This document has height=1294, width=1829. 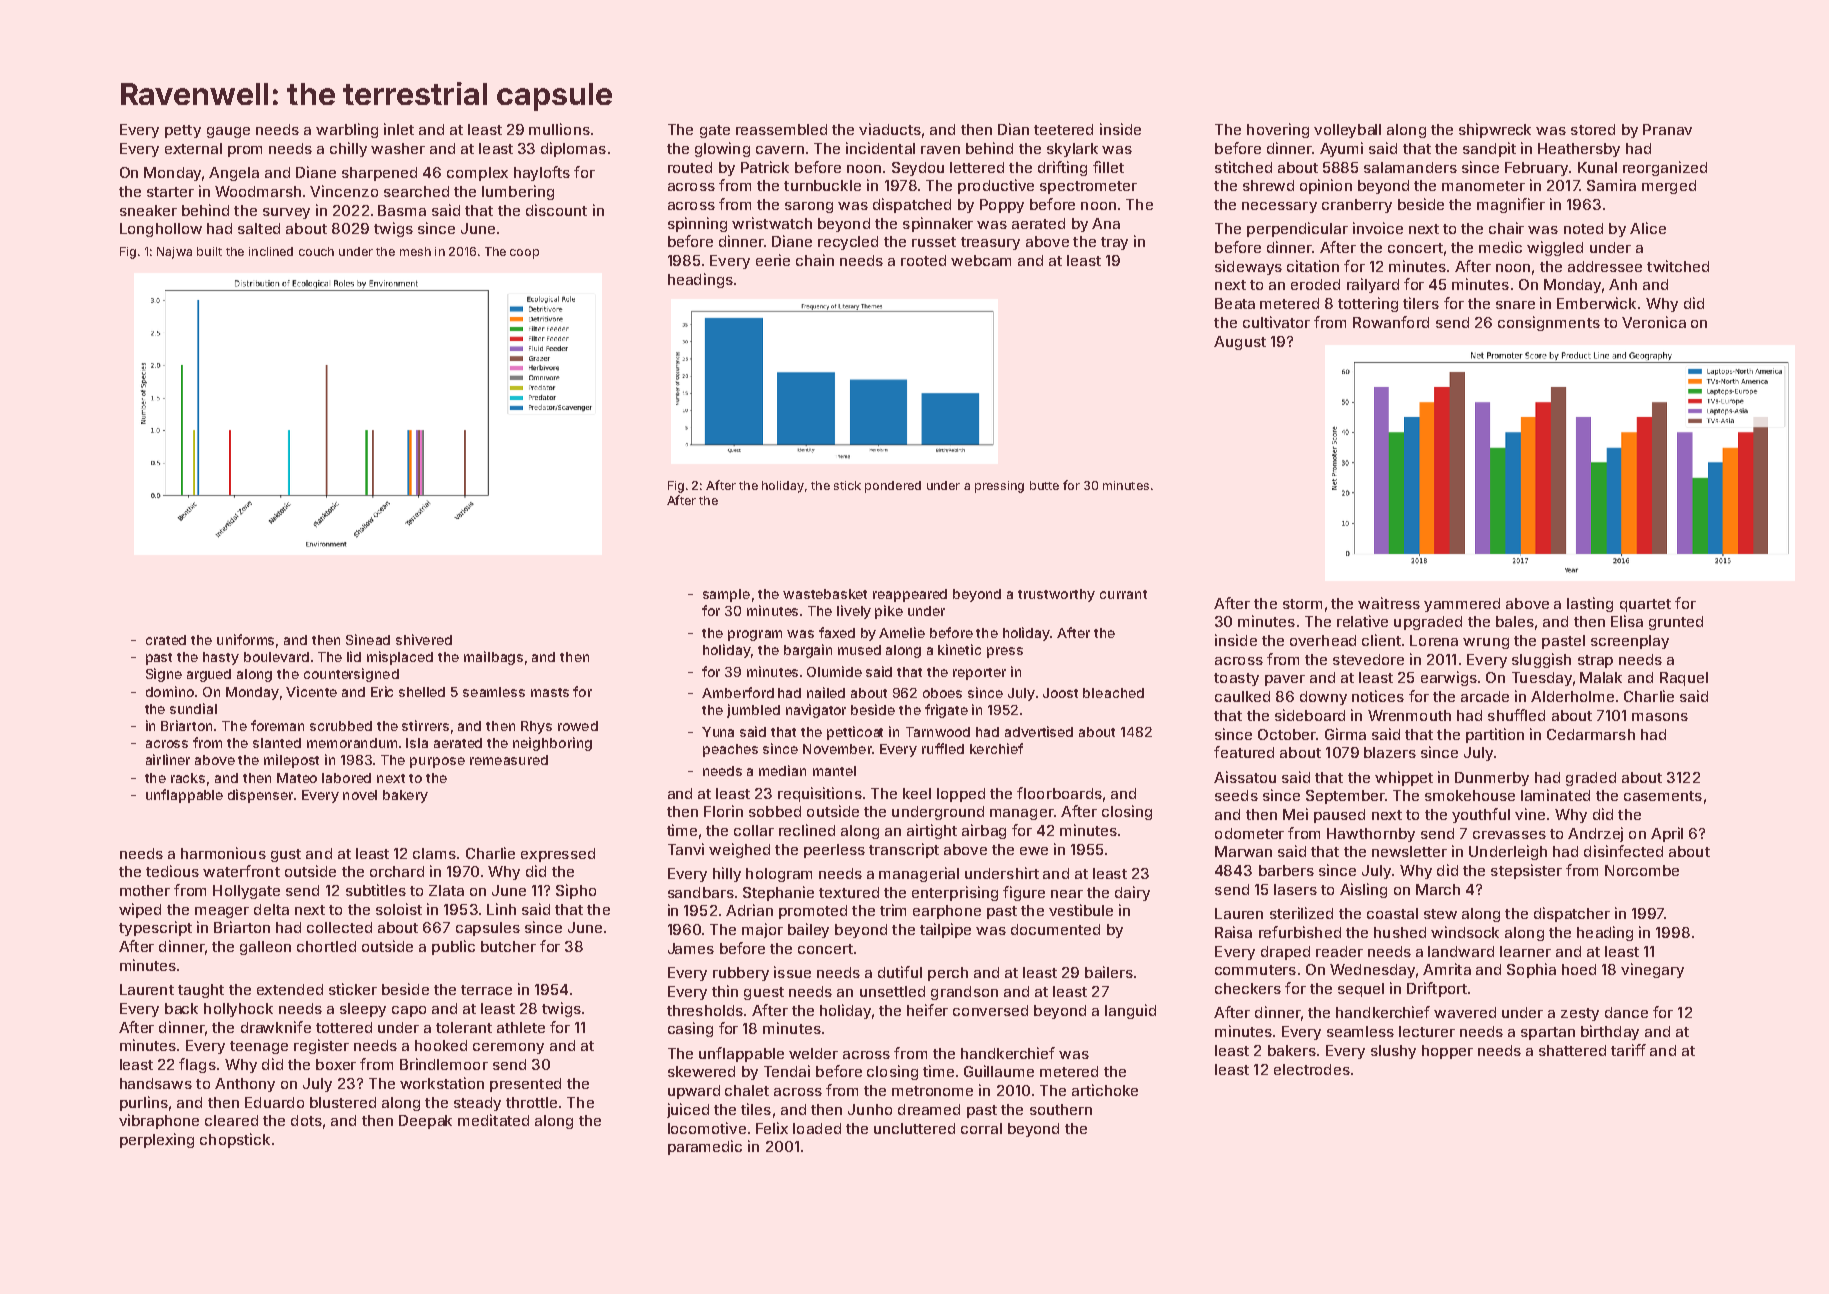 I want to click on inlet, so click(x=399, y=129).
